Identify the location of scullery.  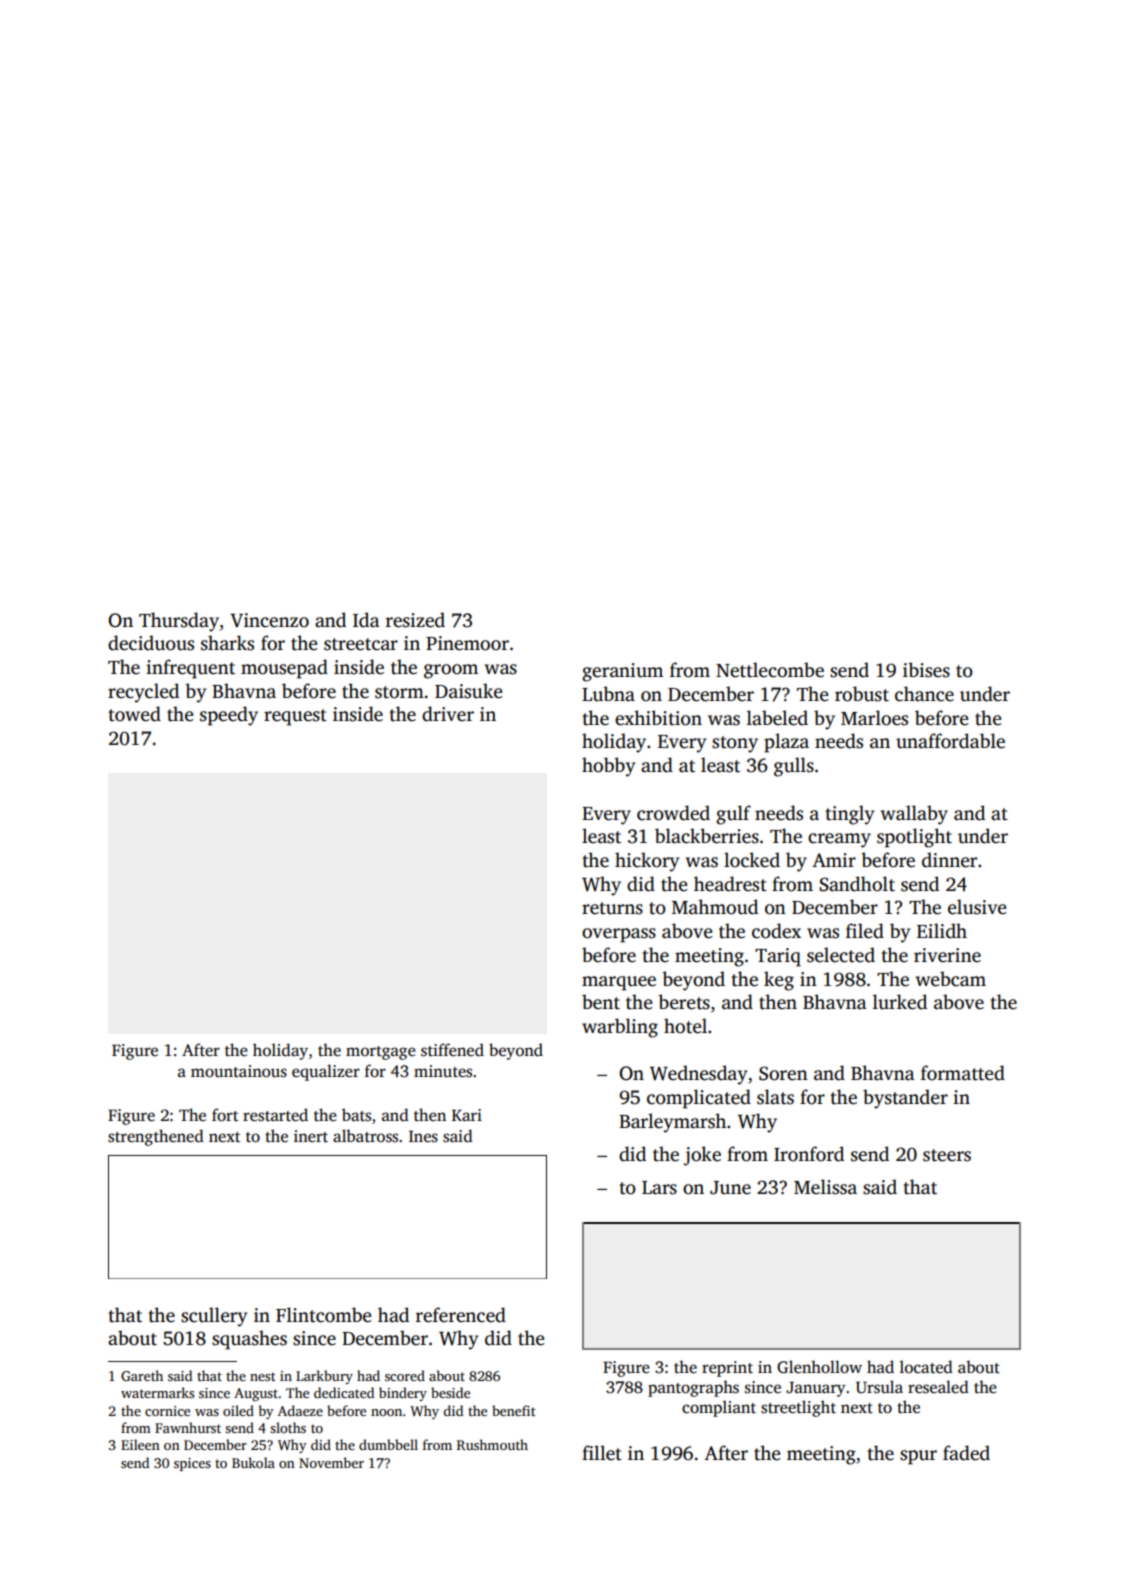
(214, 1317).
